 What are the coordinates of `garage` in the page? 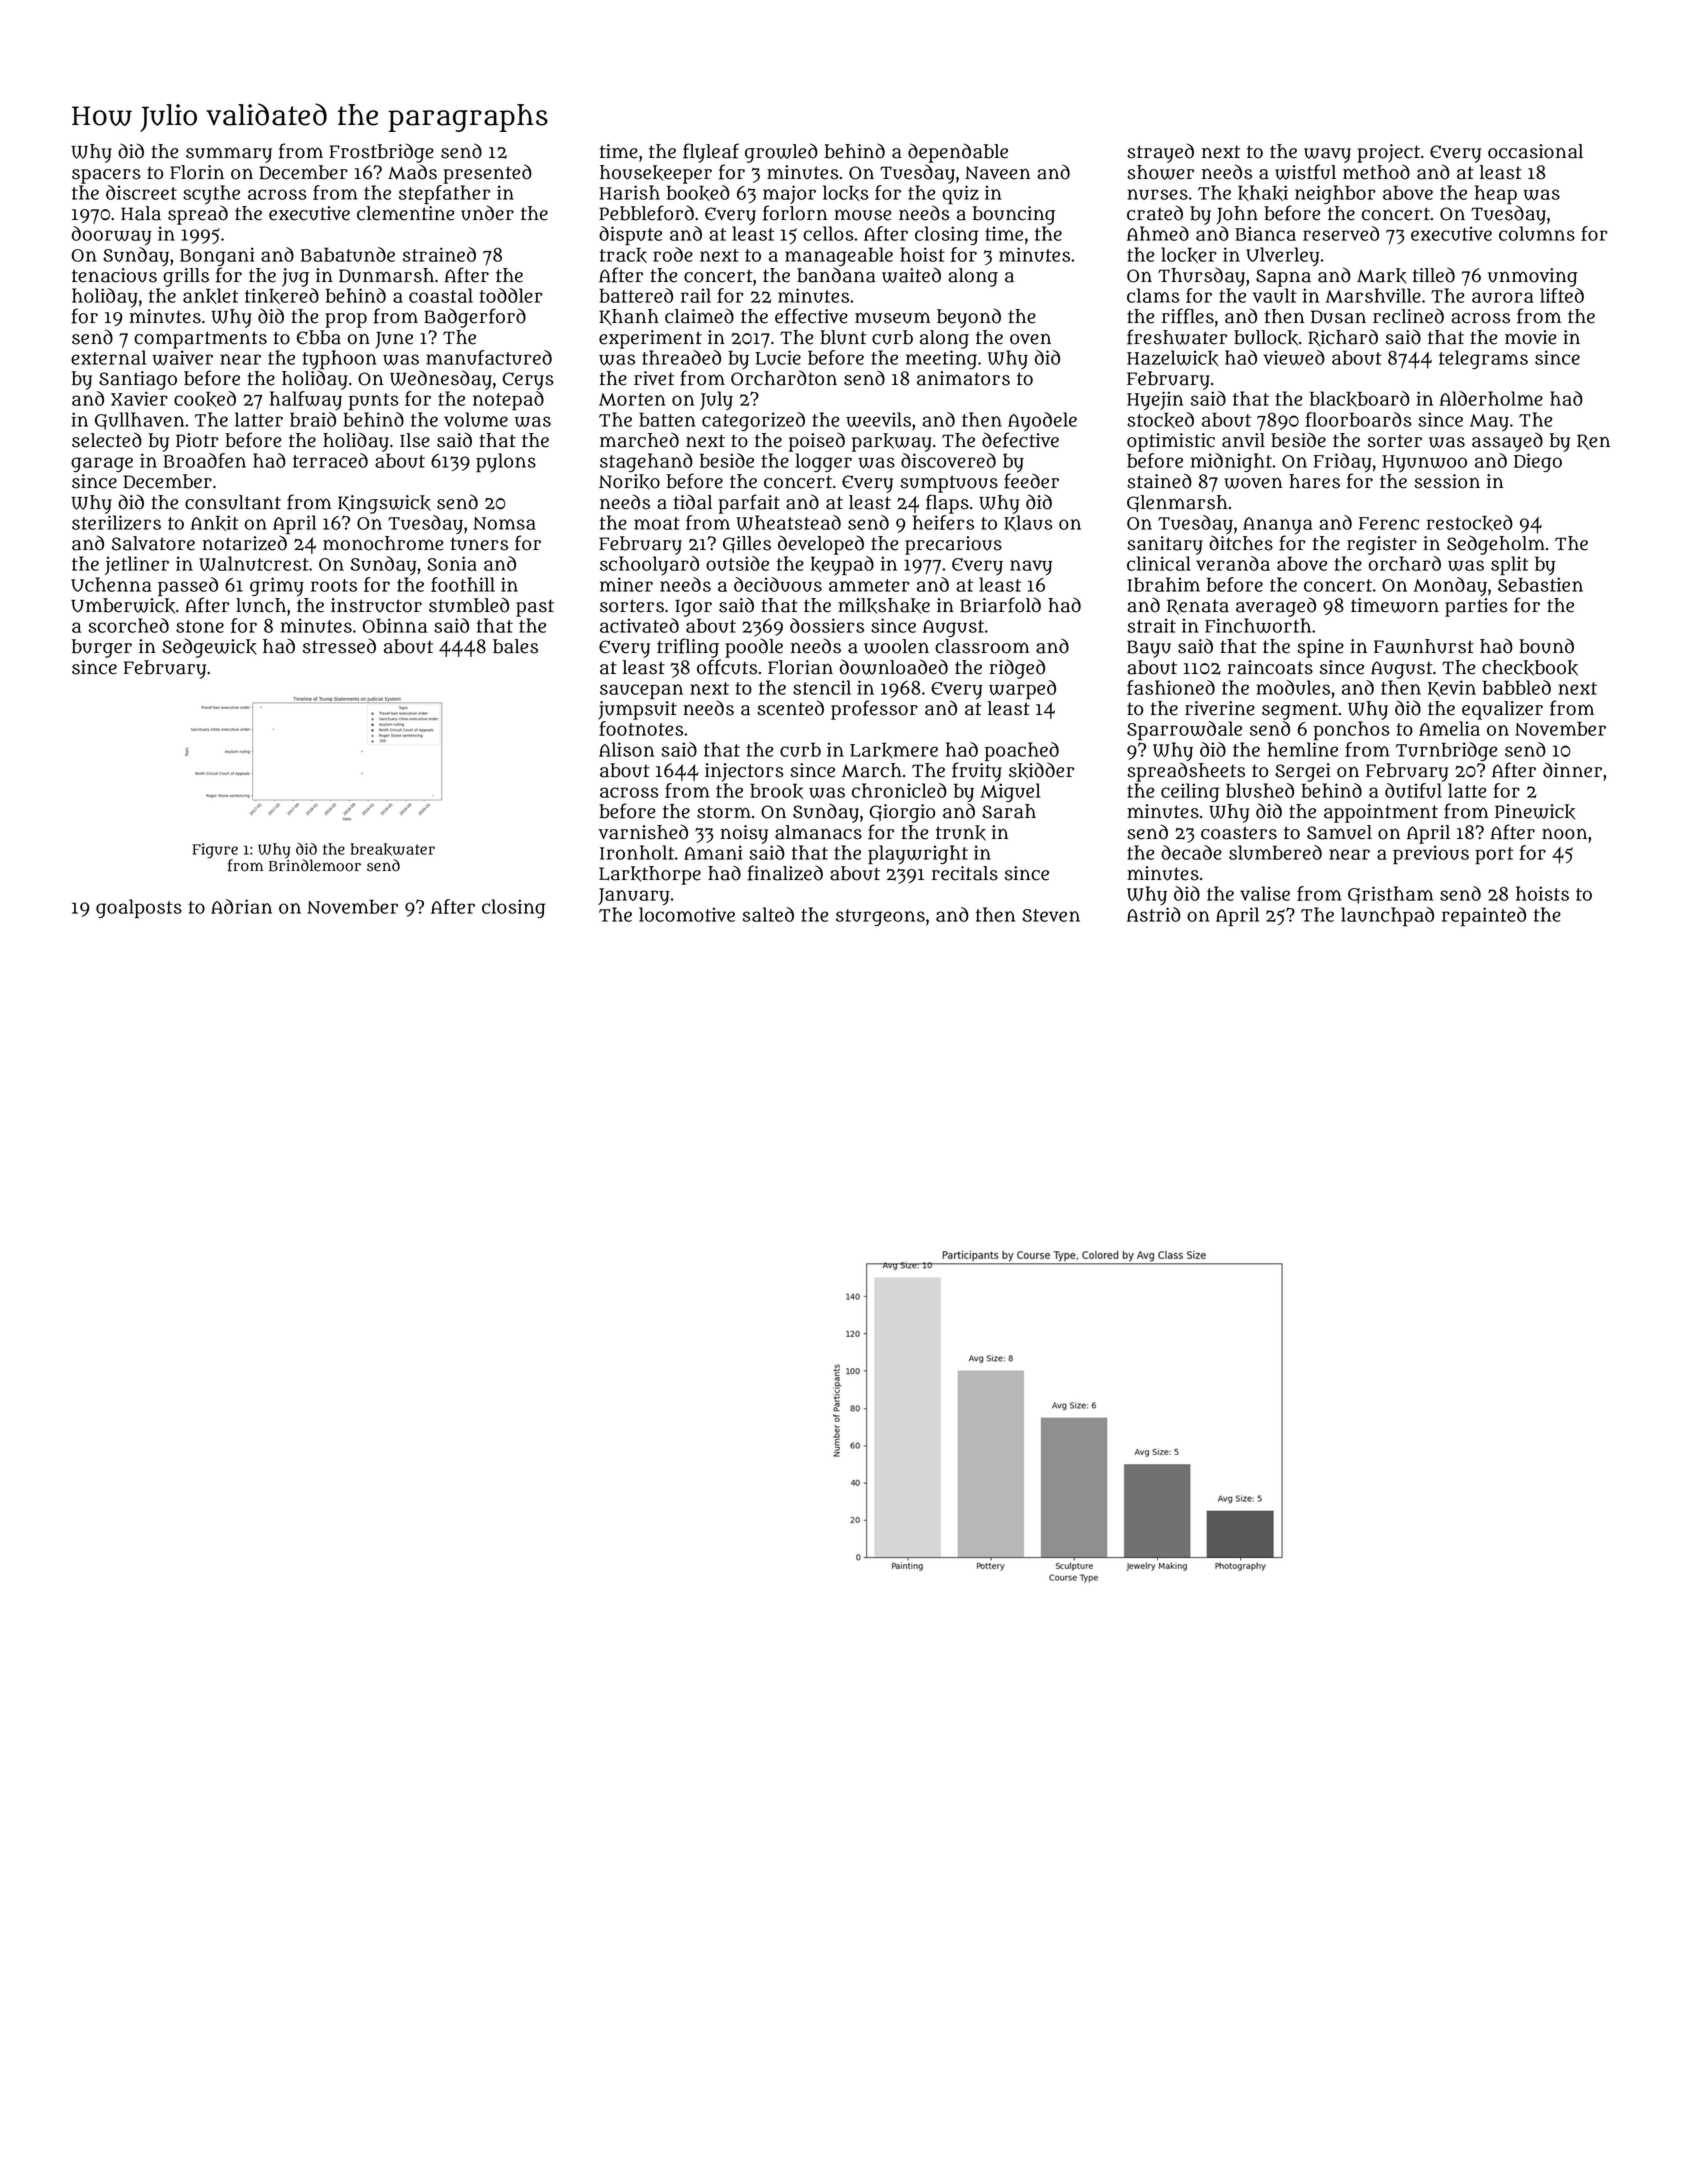 It's located at (102, 464).
